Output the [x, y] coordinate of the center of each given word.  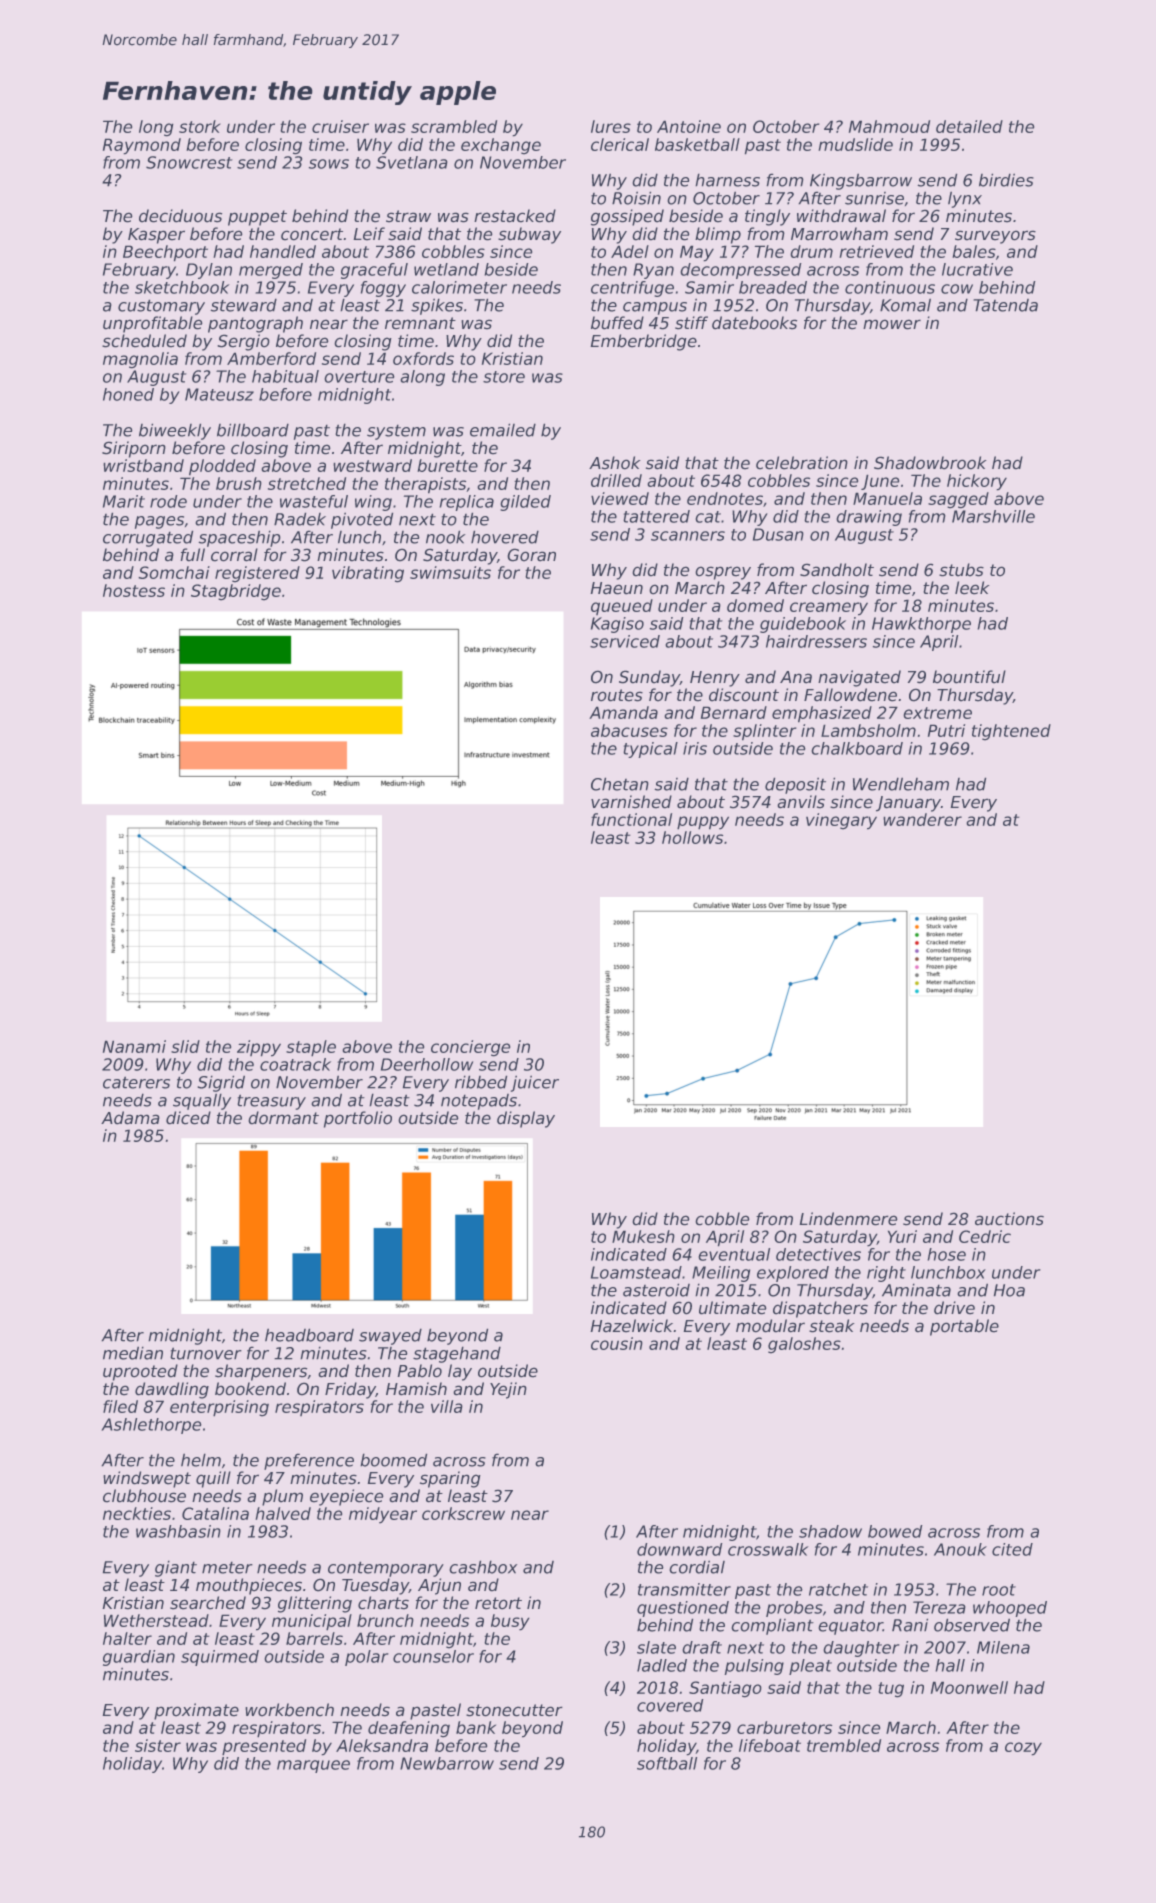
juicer [535, 1084]
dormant [284, 1117]
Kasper [156, 236]
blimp [718, 235]
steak [831, 1325]
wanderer [923, 819]
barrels [314, 1638]
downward [679, 1549]
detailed [969, 126]
